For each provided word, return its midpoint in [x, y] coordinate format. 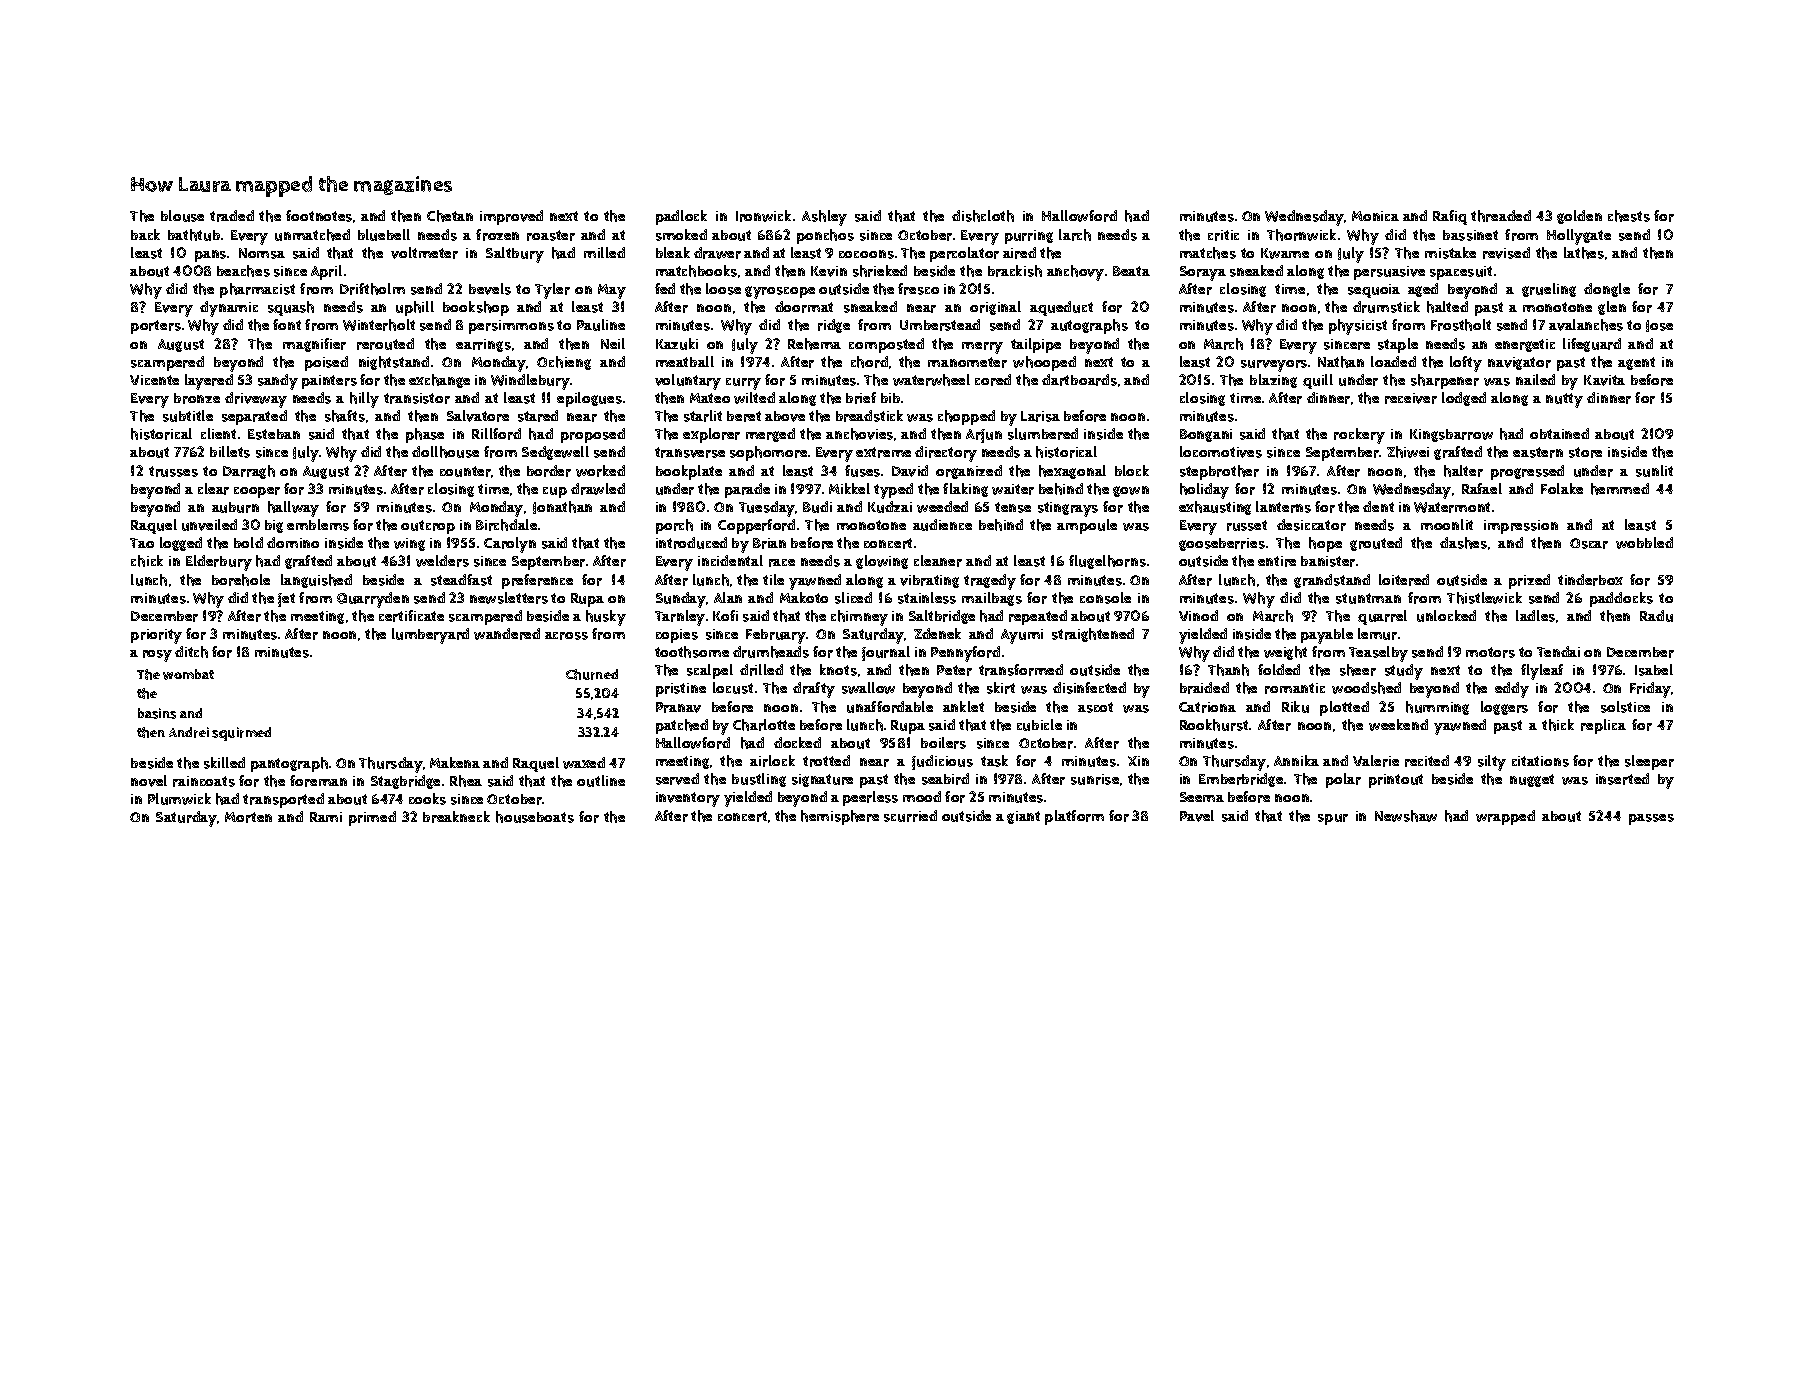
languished [316, 581]
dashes [1463, 543]
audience [942, 525]
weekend [1398, 725]
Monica [1375, 216]
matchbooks [696, 271]
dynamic [229, 309]
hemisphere [840, 817]
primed [372, 818]
